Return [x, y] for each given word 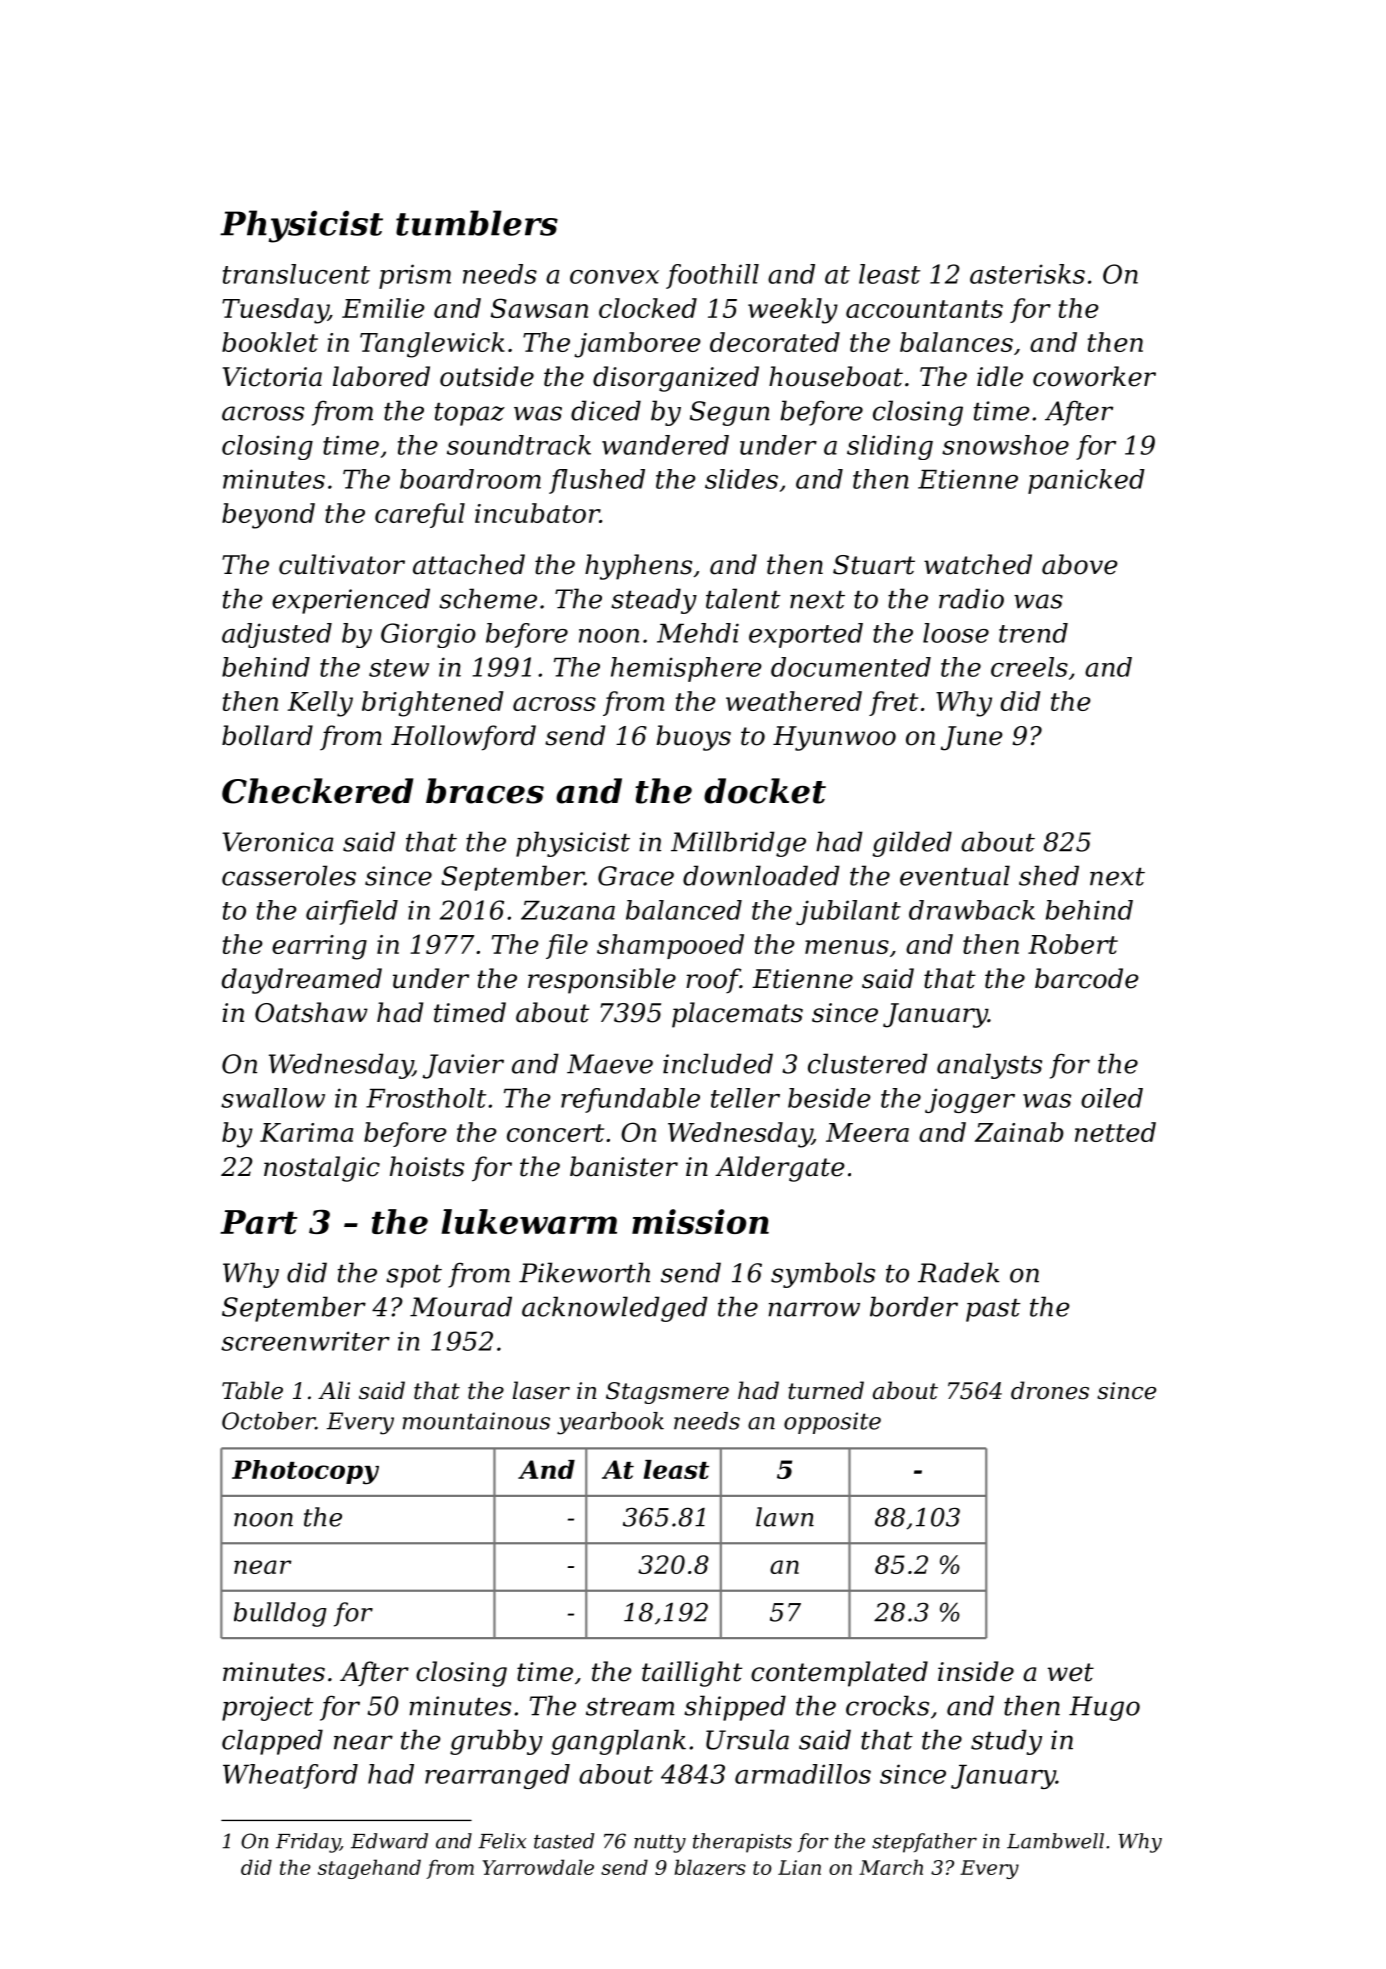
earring [319, 947]
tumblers [477, 223]
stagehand [369, 1869]
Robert [1073, 944]
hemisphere [686, 669]
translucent [296, 274]
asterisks [1027, 274]
